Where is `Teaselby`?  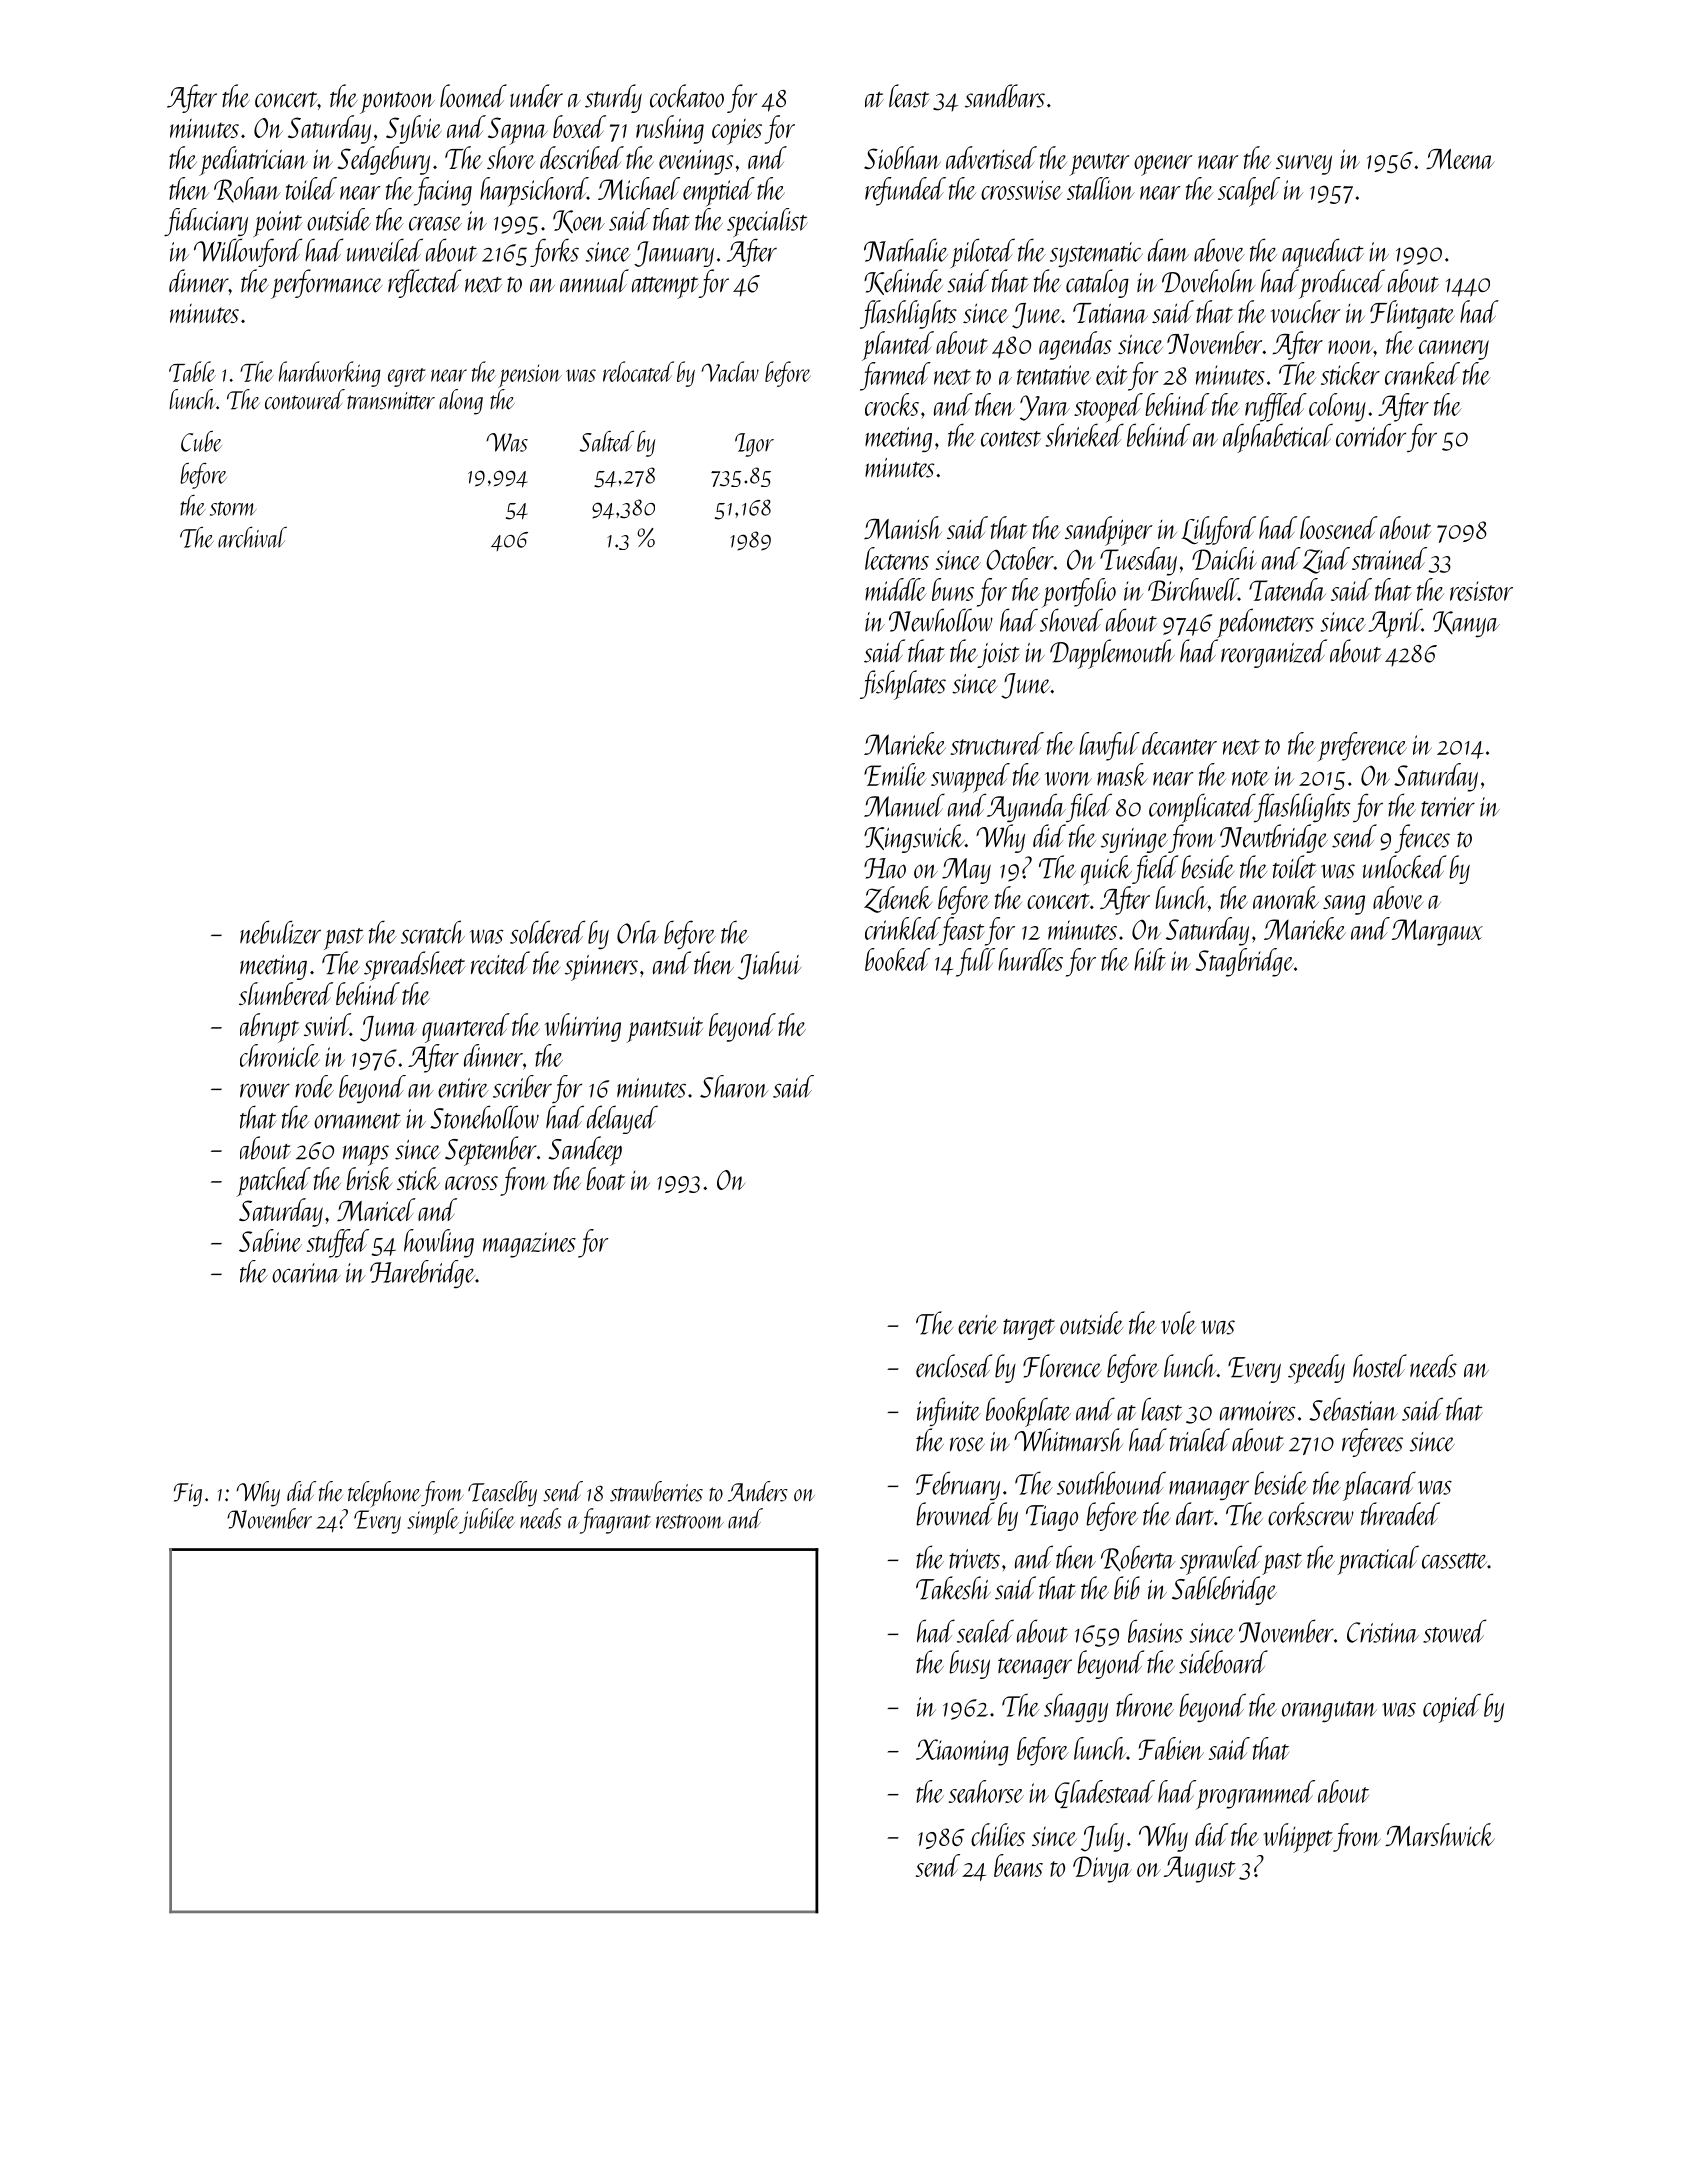
Teaselby is located at coordinates (502, 1494).
